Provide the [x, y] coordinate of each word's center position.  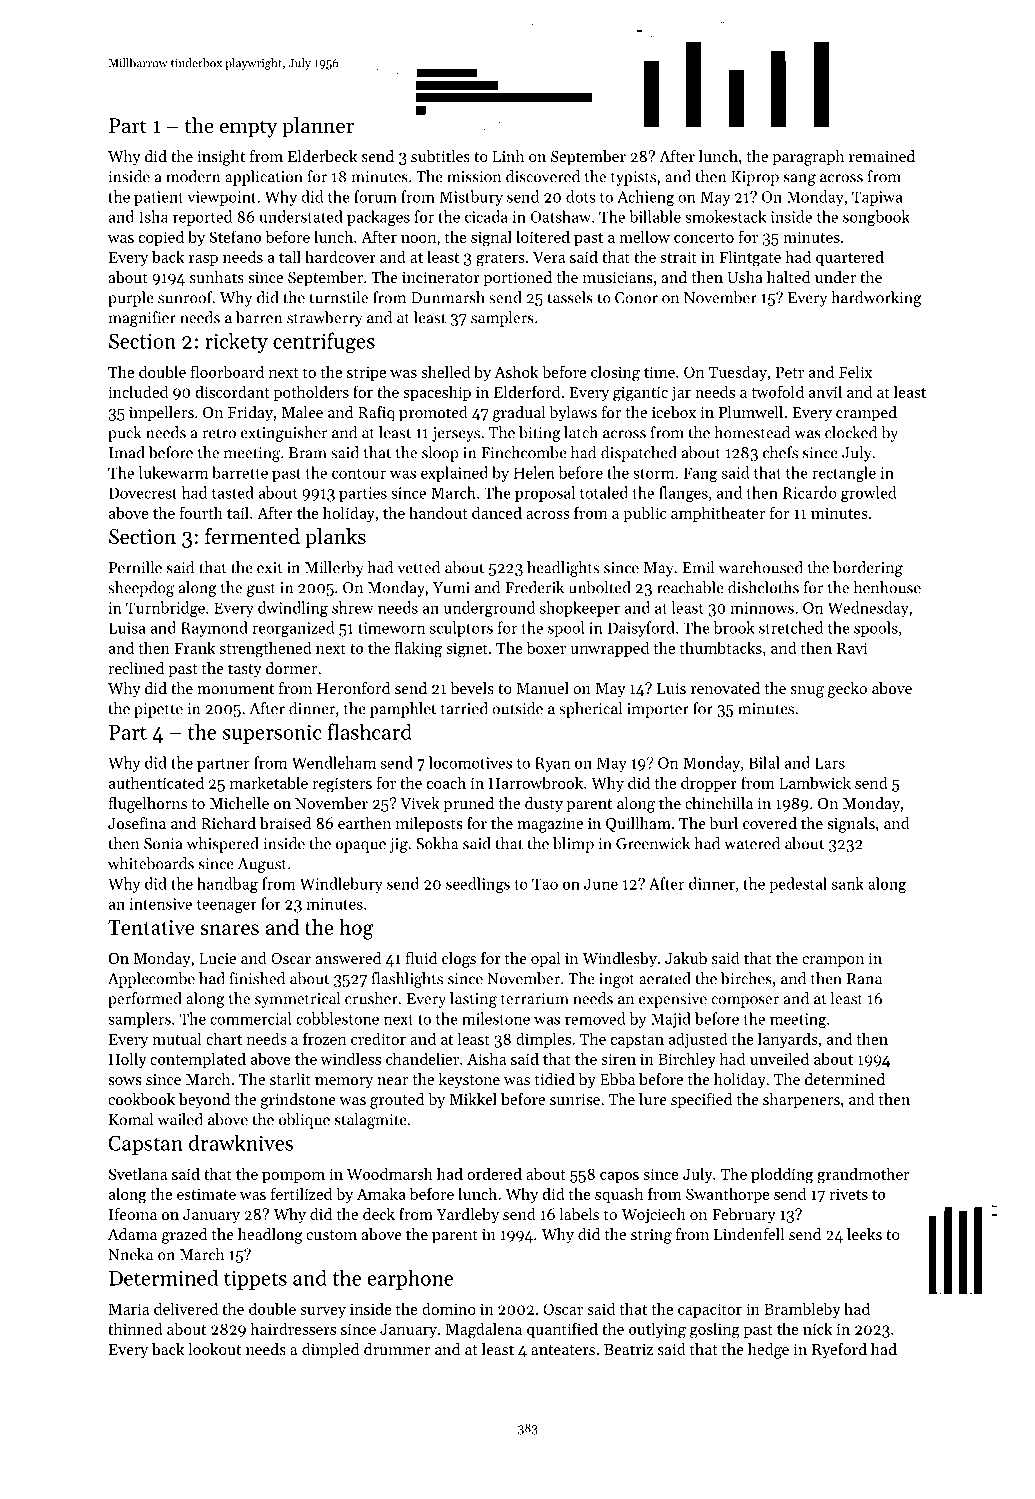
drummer [397, 1349]
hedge [768, 1351]
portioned [518, 279]
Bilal [764, 762]
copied [161, 238]
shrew [353, 607]
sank [848, 883]
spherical [590, 710]
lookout [214, 1349]
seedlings [478, 885]
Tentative [151, 927]
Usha [745, 277]
